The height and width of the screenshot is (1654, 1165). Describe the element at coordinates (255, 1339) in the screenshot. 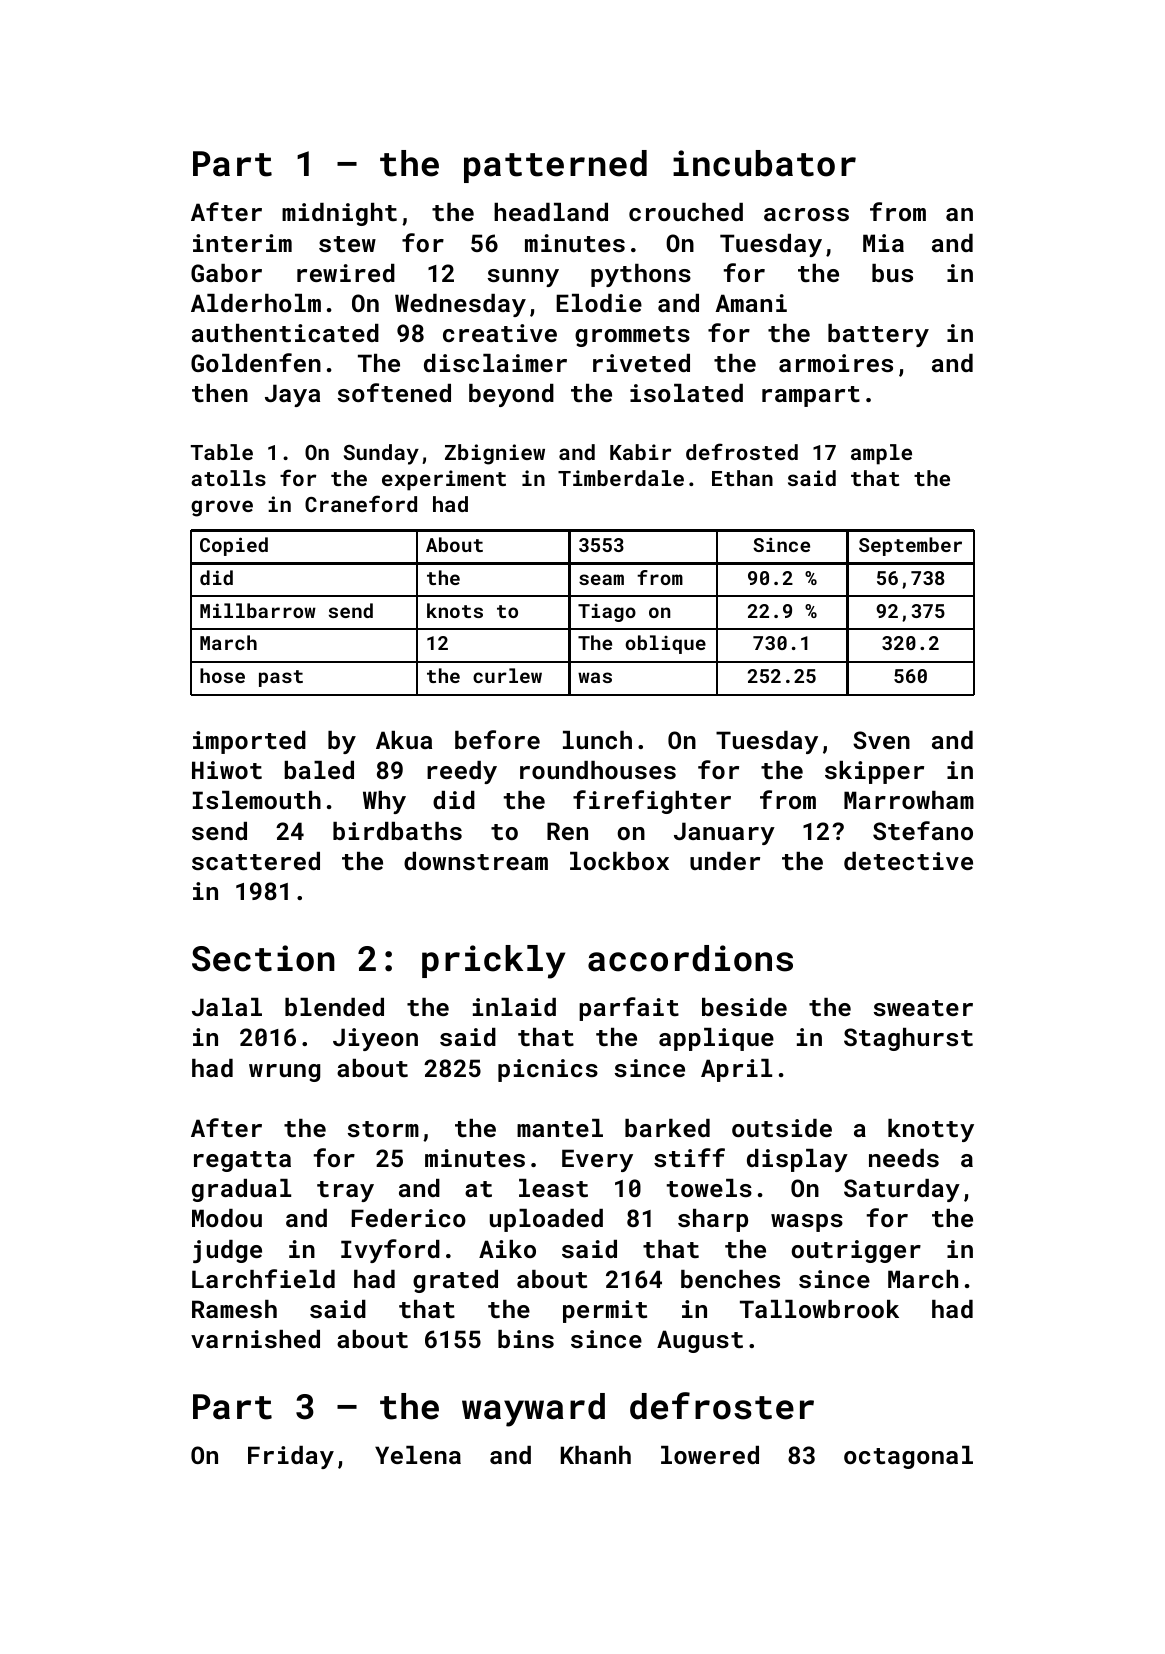

I see `varnished` at that location.
